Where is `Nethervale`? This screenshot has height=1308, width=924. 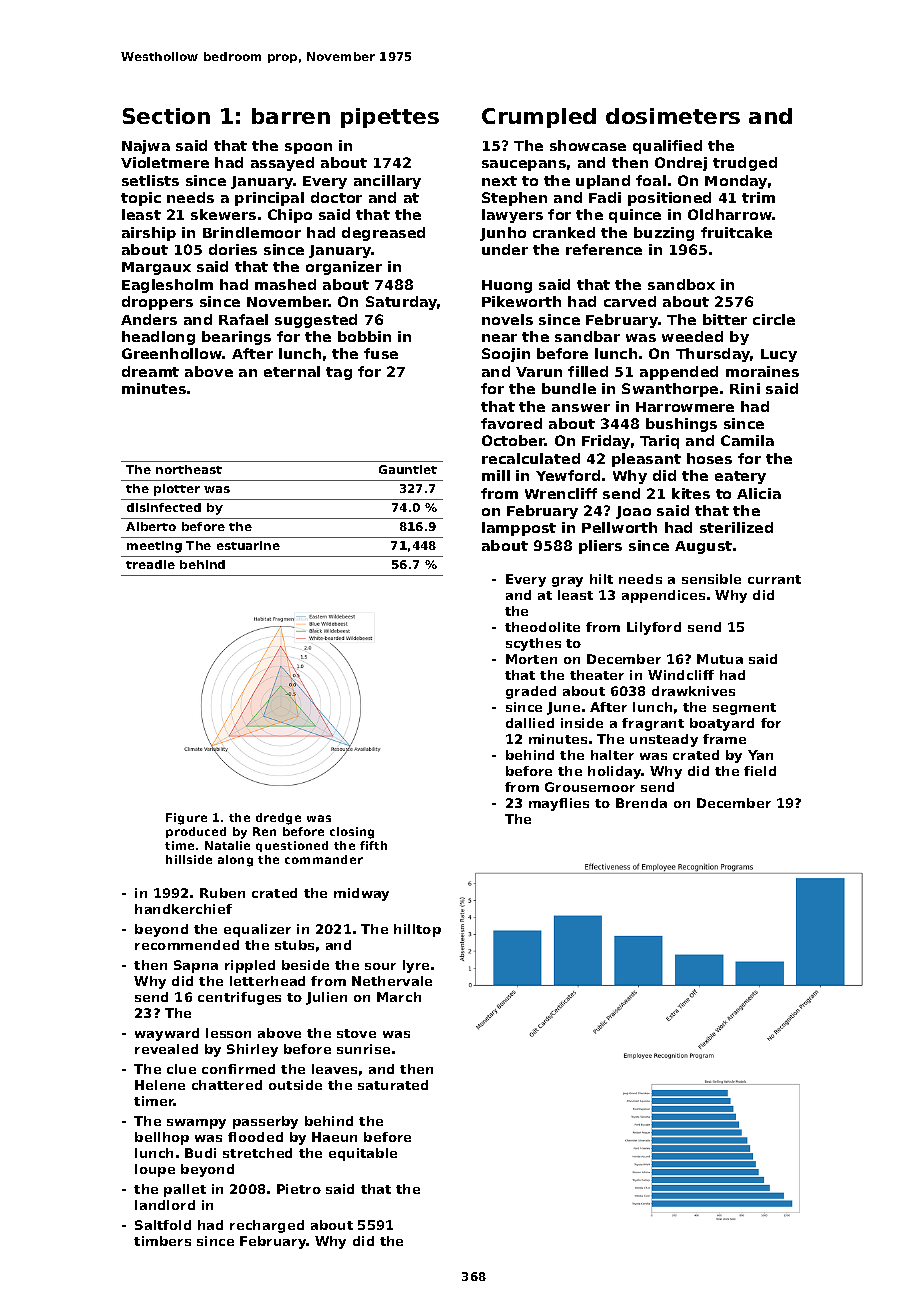 Nethervale is located at coordinates (392, 981).
